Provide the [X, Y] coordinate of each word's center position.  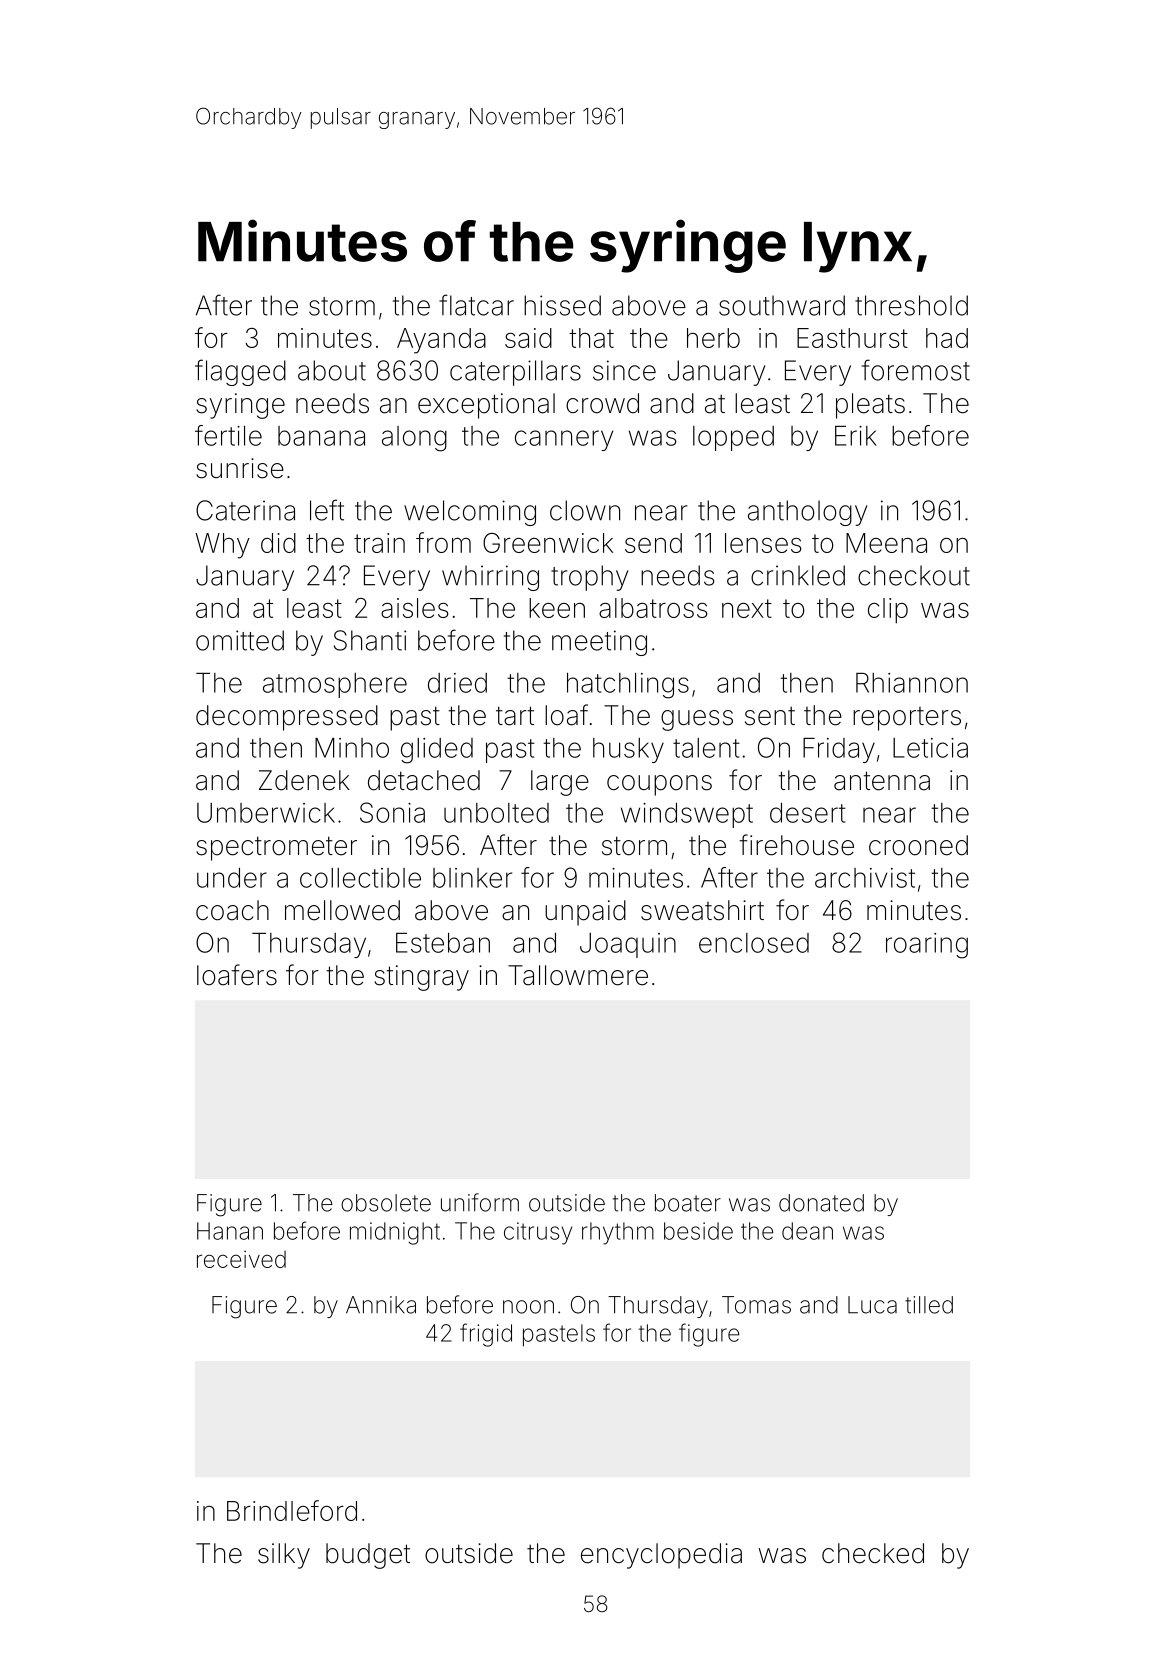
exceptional [486, 406]
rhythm [618, 1233]
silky [284, 1556]
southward [782, 305]
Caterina [245, 510]
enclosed [754, 943]
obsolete [386, 1203]
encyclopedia [661, 1556]
